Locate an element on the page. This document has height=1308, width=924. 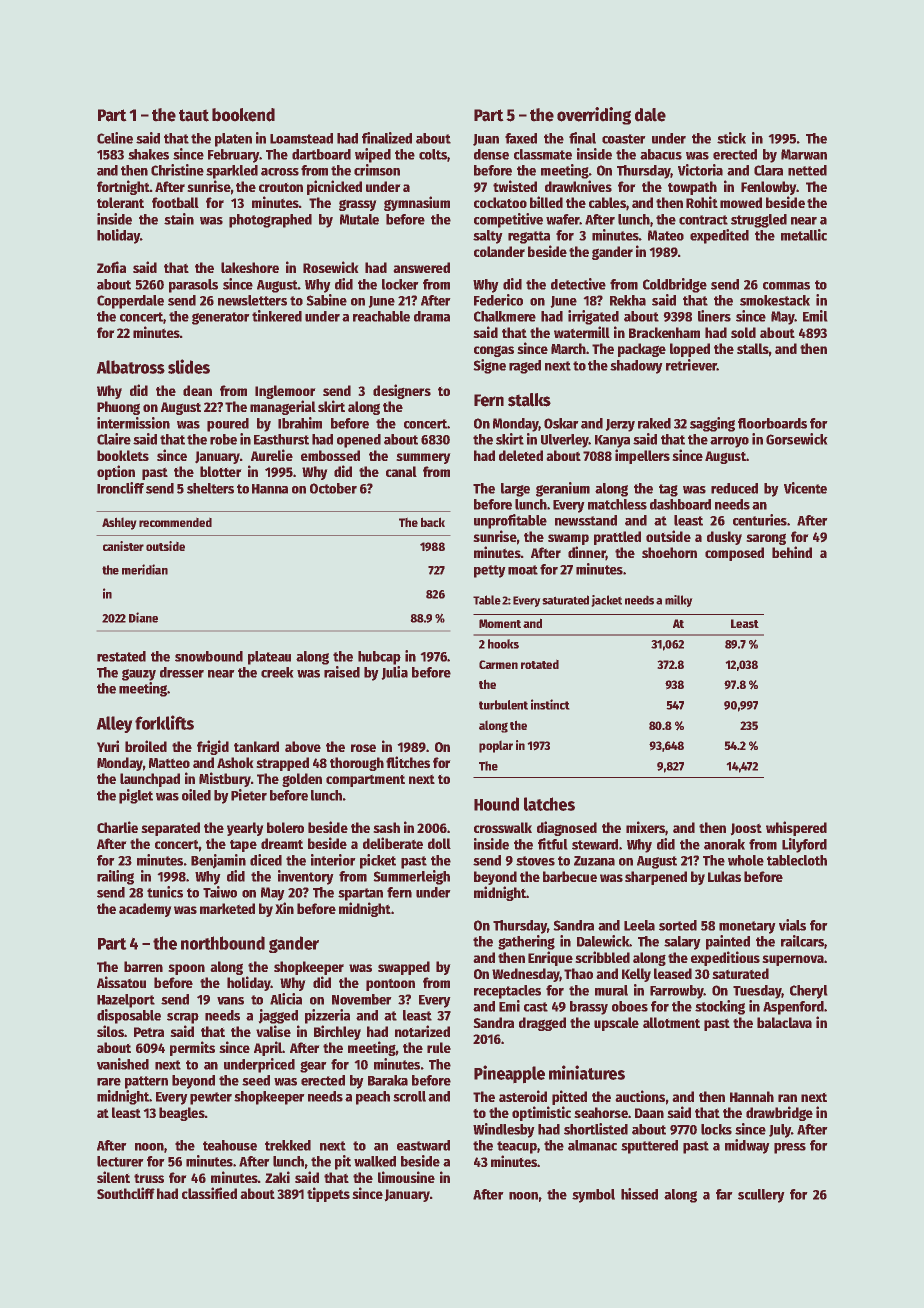
Juan is located at coordinates (486, 140).
